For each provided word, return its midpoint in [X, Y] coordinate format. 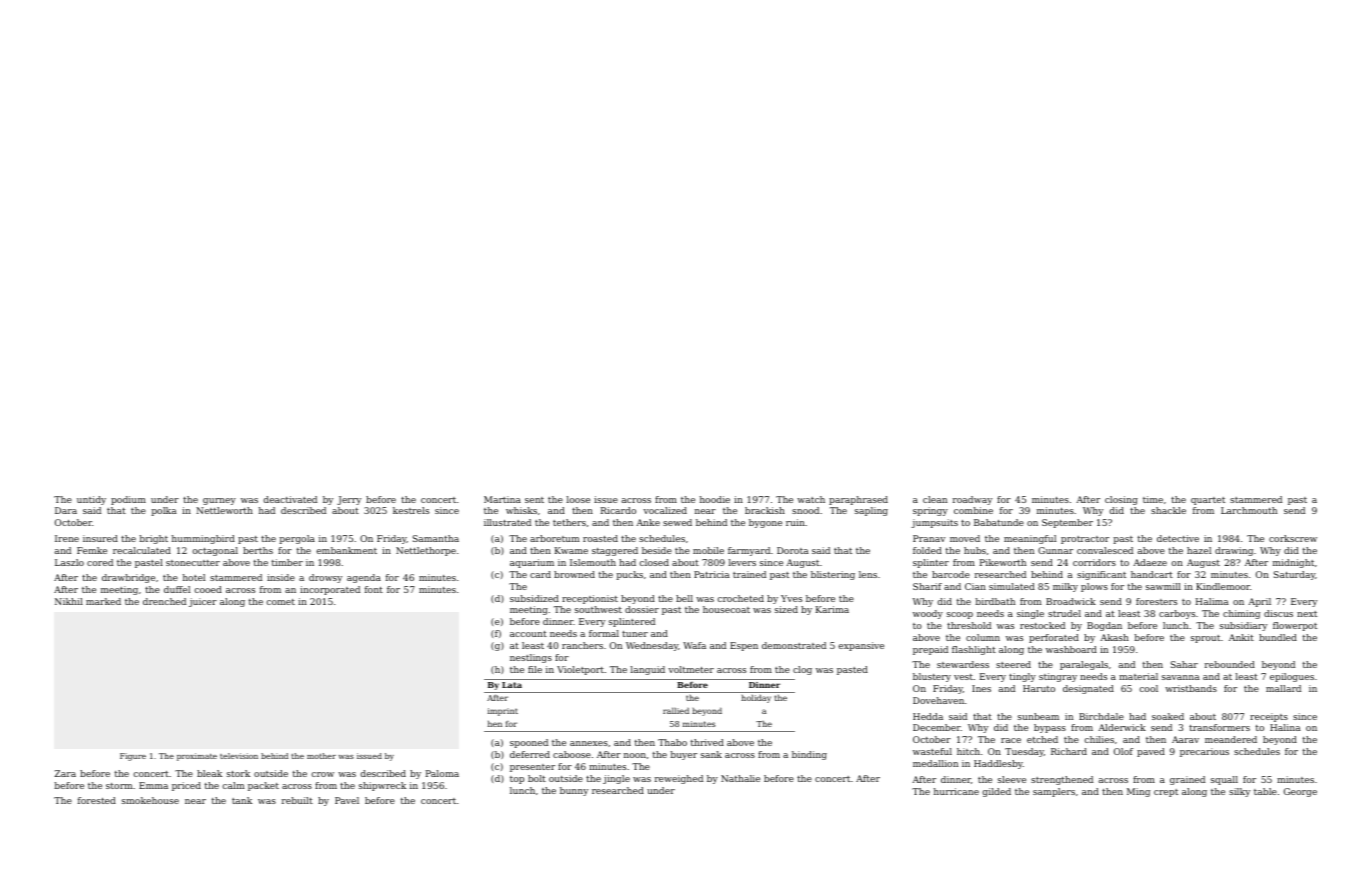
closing [1121, 500]
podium [128, 500]
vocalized [665, 510]
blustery [932, 677]
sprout [1205, 639]
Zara [65, 773]
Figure [133, 757]
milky [1065, 587]
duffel [177, 589]
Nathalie [740, 778]
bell [684, 598]
